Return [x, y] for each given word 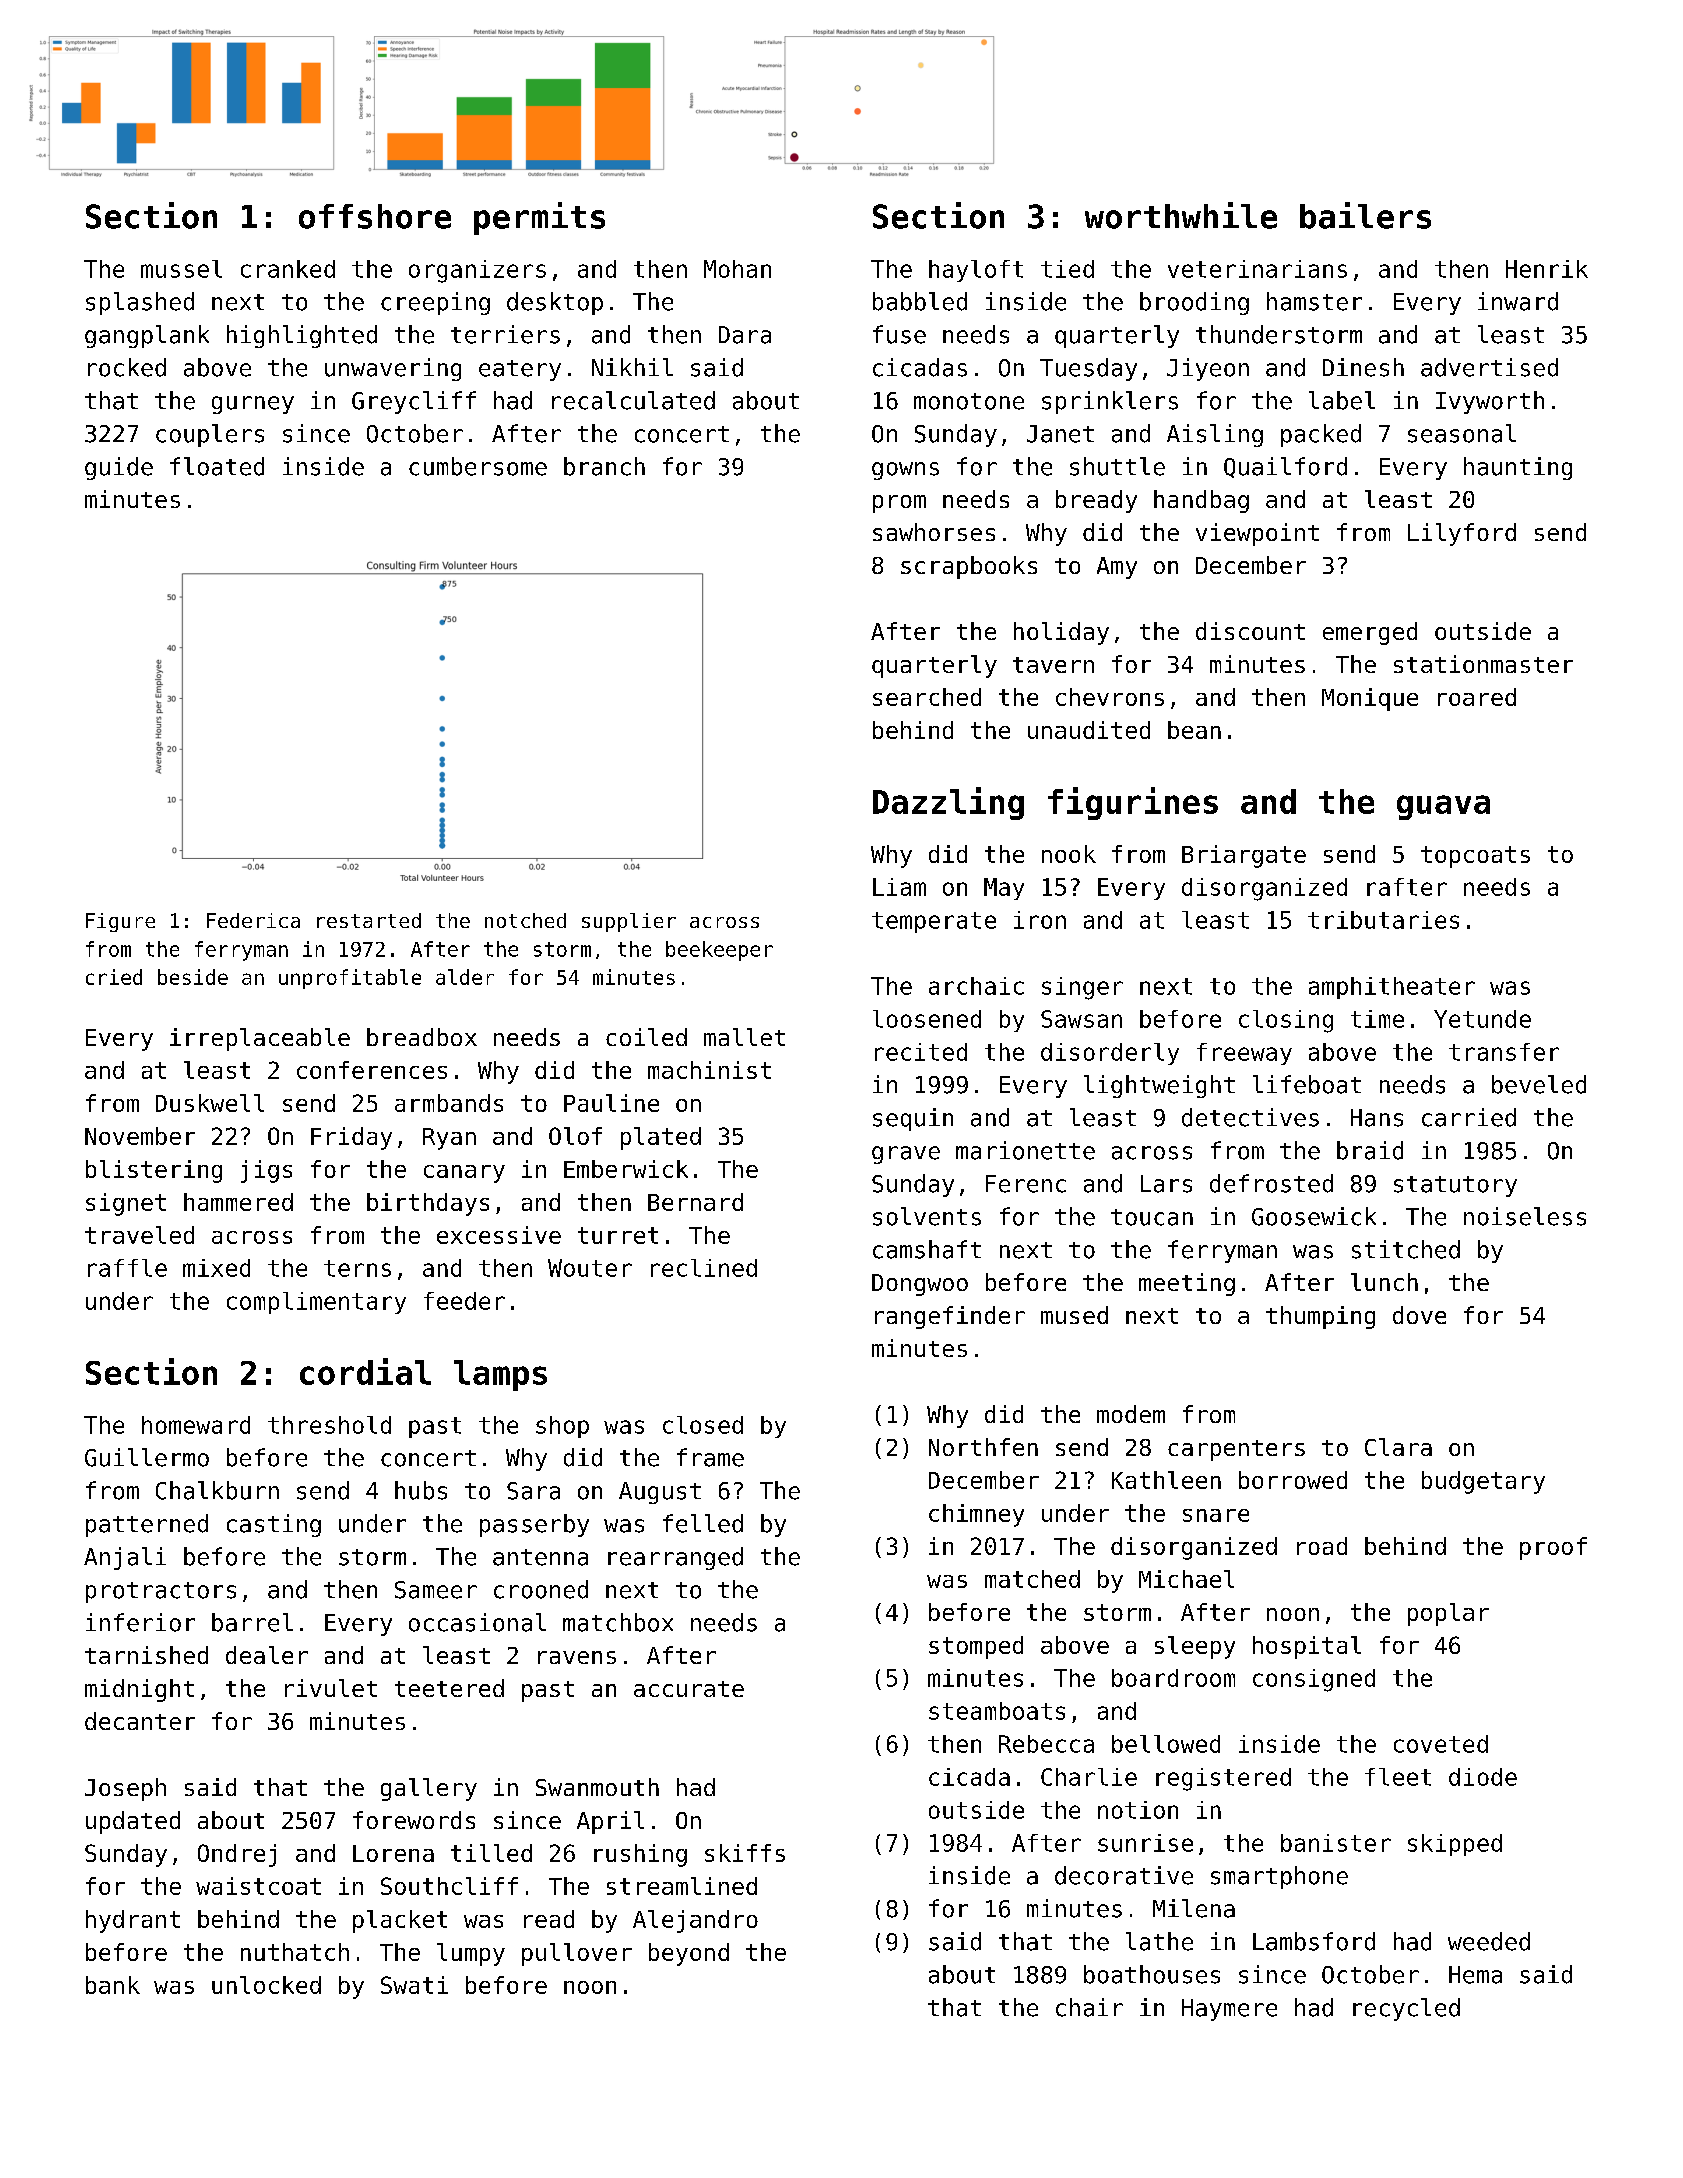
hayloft [976, 271]
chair [1089, 2007]
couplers [210, 435]
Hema [1475, 1975]
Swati [414, 1985]
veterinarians [1257, 269]
